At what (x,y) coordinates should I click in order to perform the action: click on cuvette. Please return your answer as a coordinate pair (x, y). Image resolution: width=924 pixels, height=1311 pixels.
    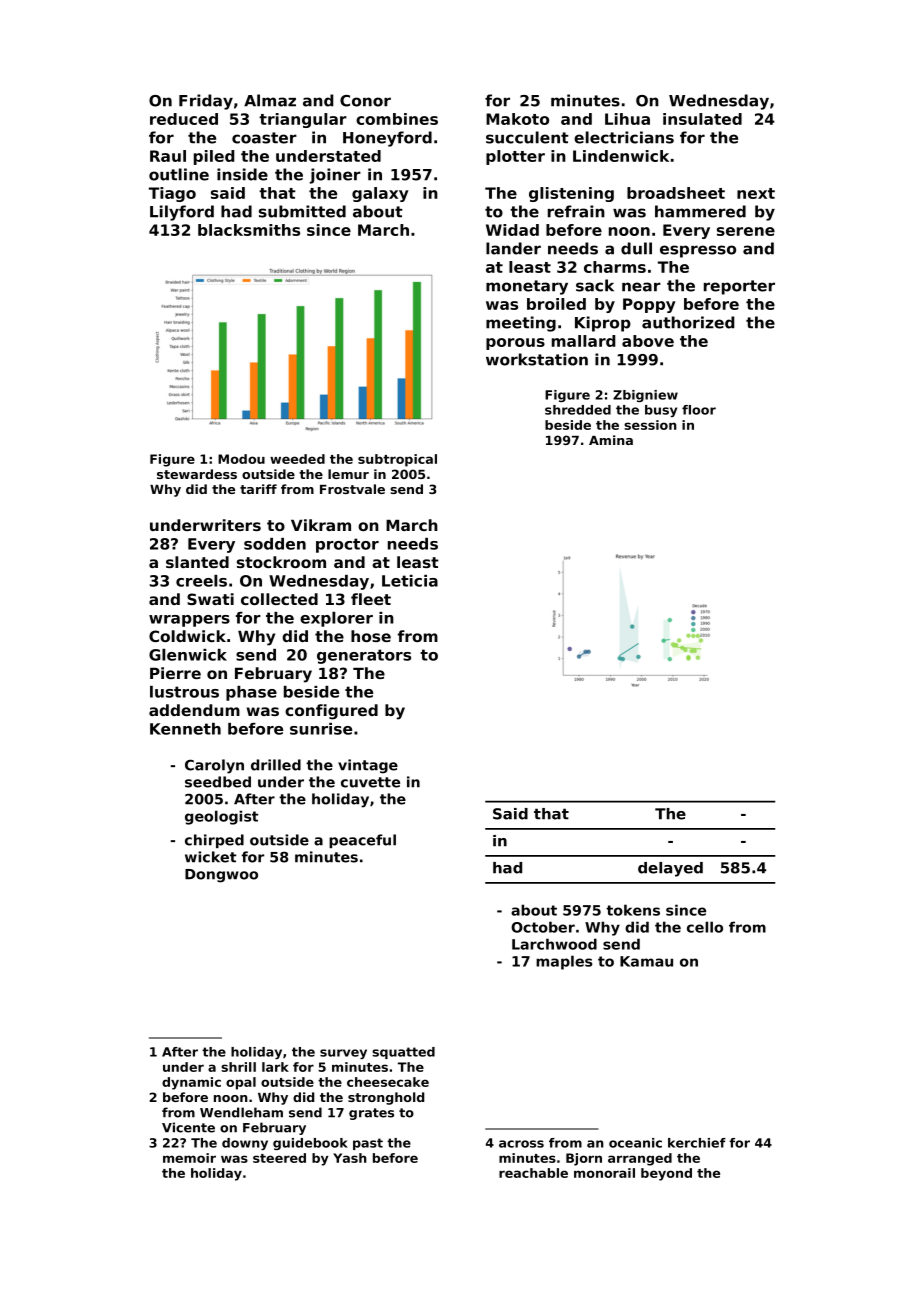
    Looking at the image, I should click on (370, 782).
